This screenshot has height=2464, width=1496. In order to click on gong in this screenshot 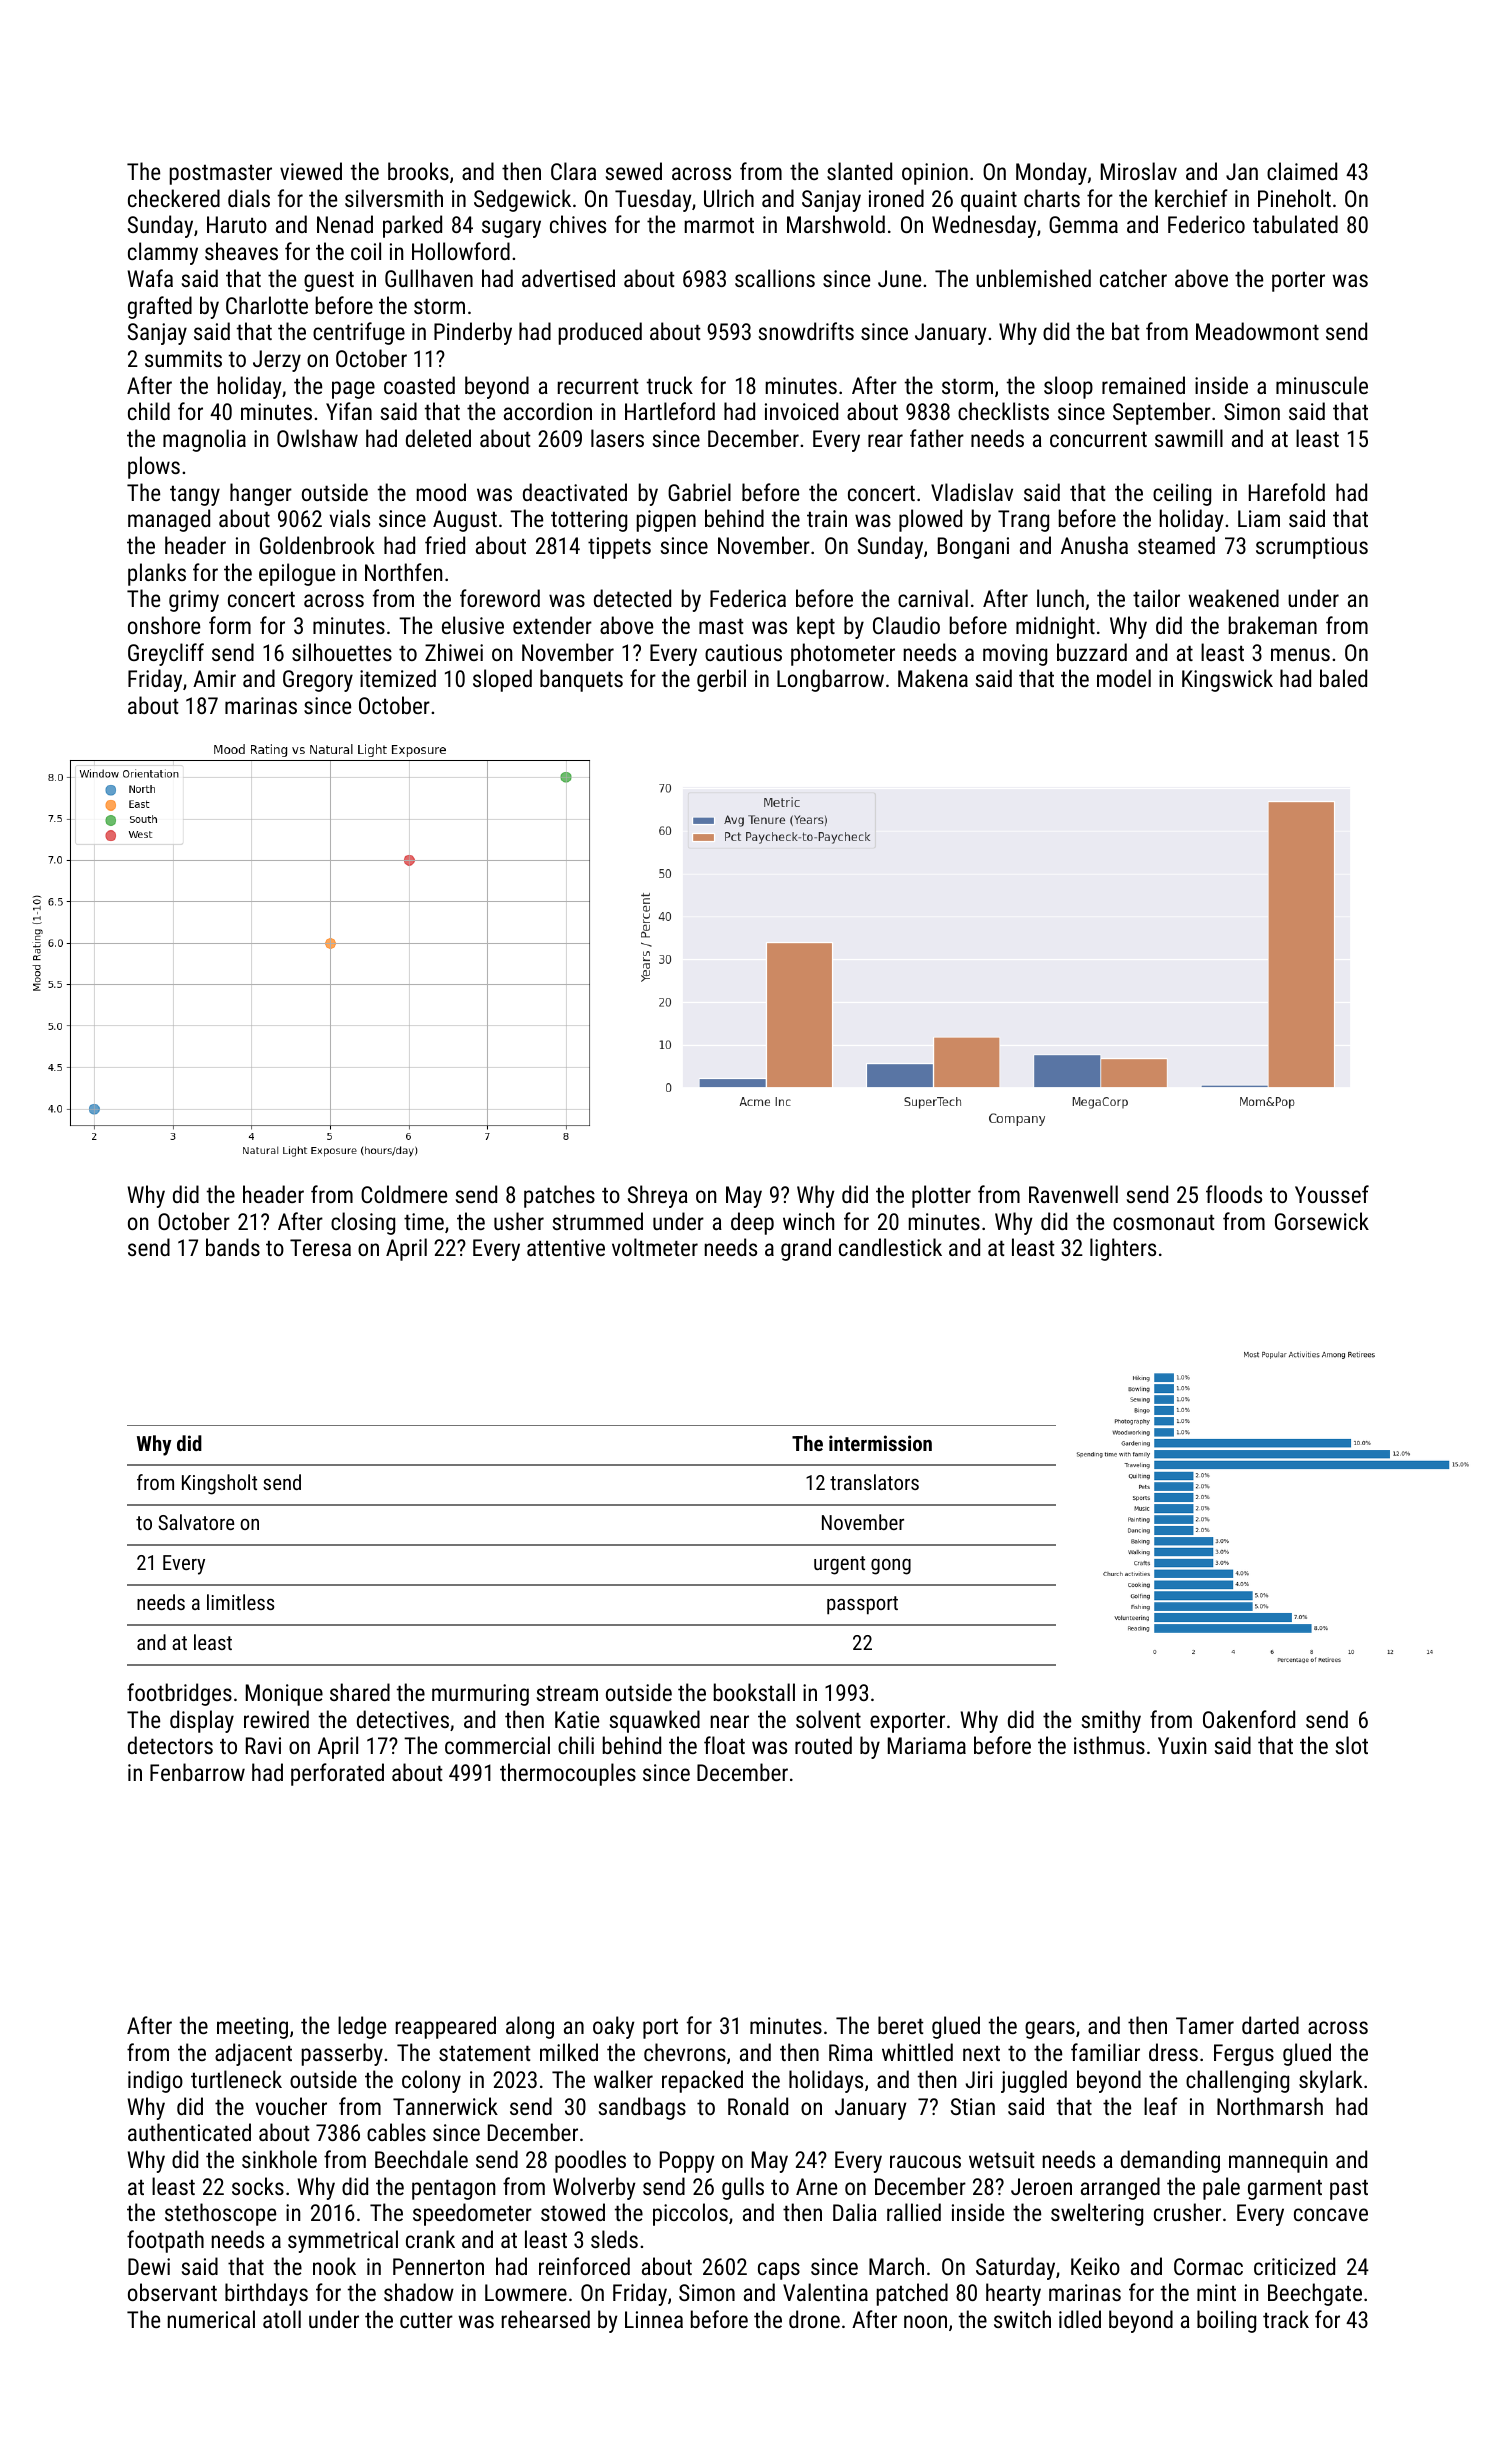, I will do `click(891, 1567)`.
